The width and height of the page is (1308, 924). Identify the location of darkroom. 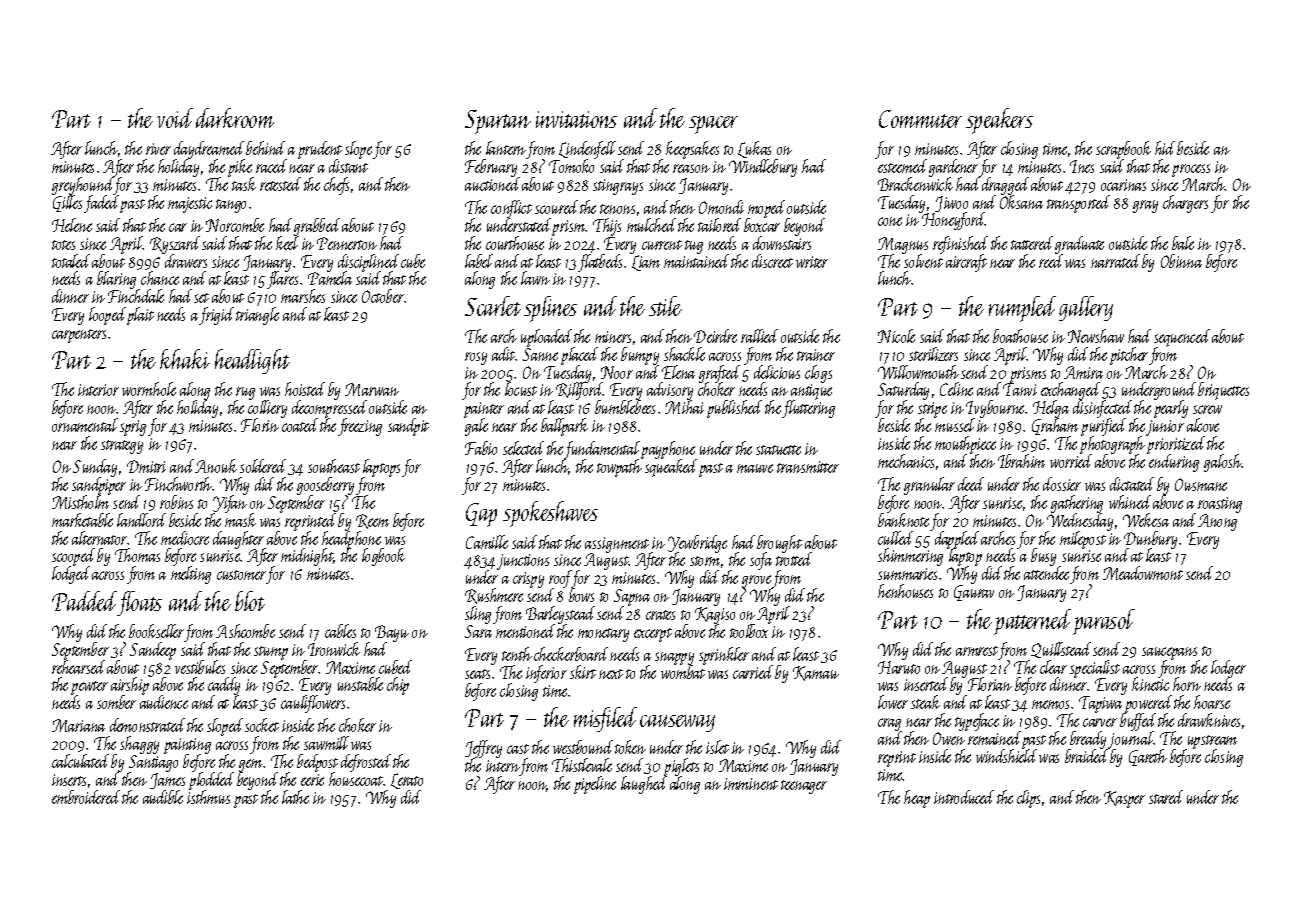
(235, 118).
